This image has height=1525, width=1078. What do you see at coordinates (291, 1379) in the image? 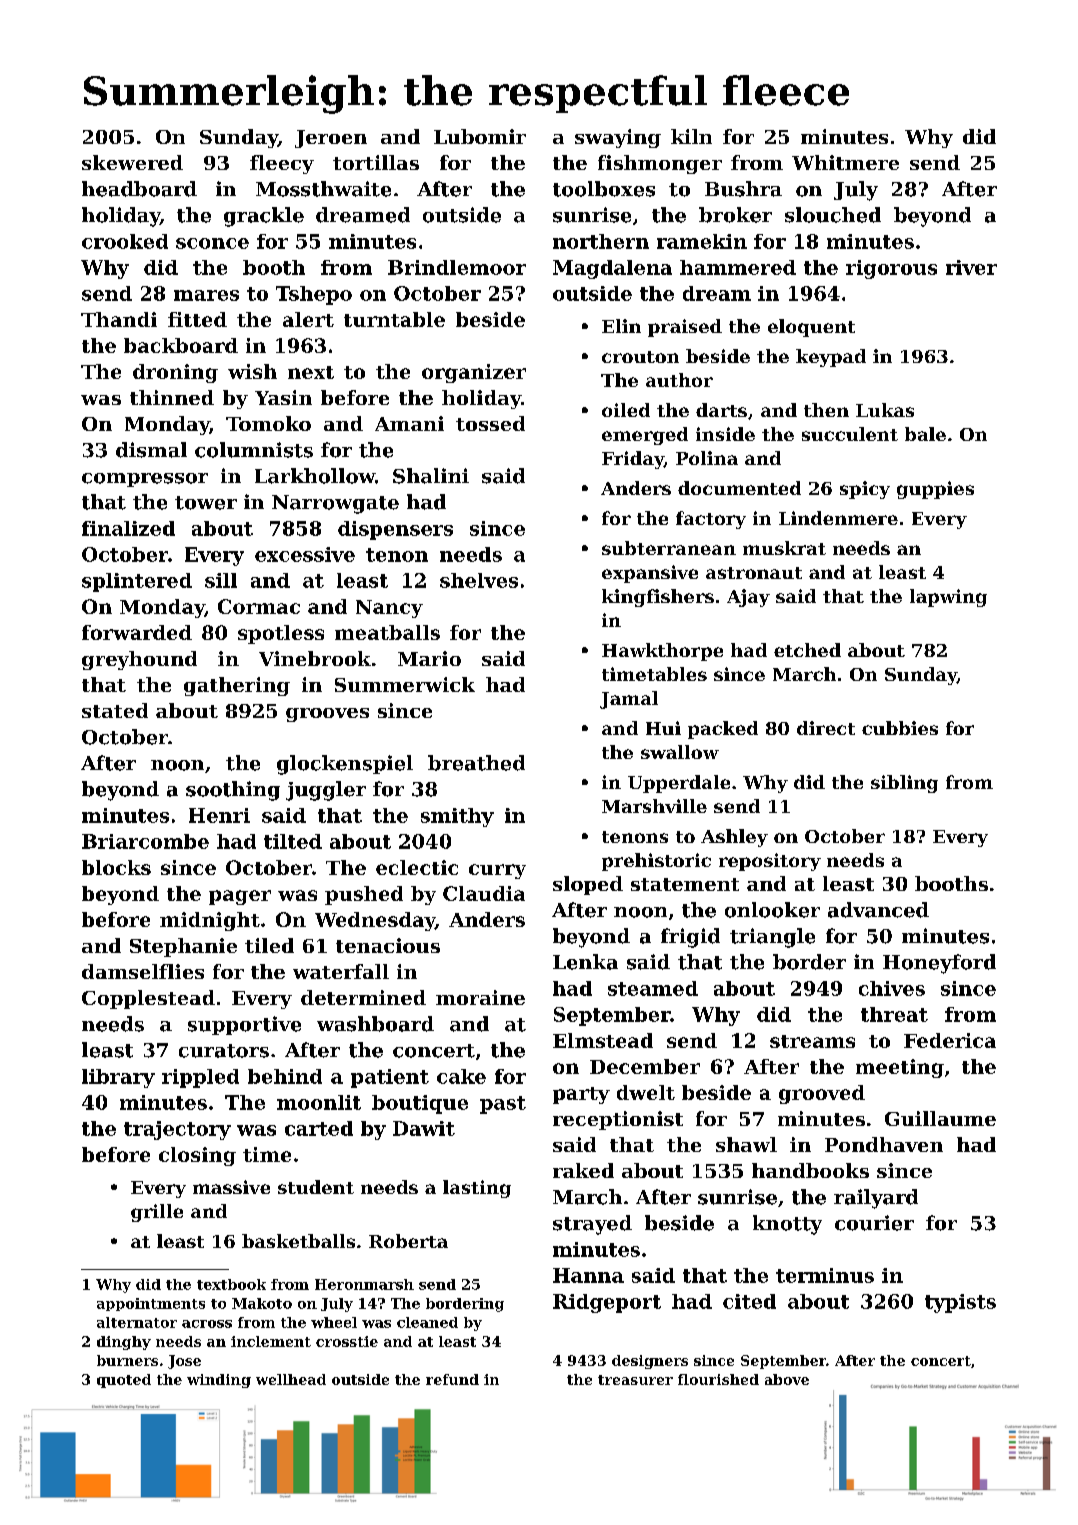
I see `wellhead` at bounding box center [291, 1379].
